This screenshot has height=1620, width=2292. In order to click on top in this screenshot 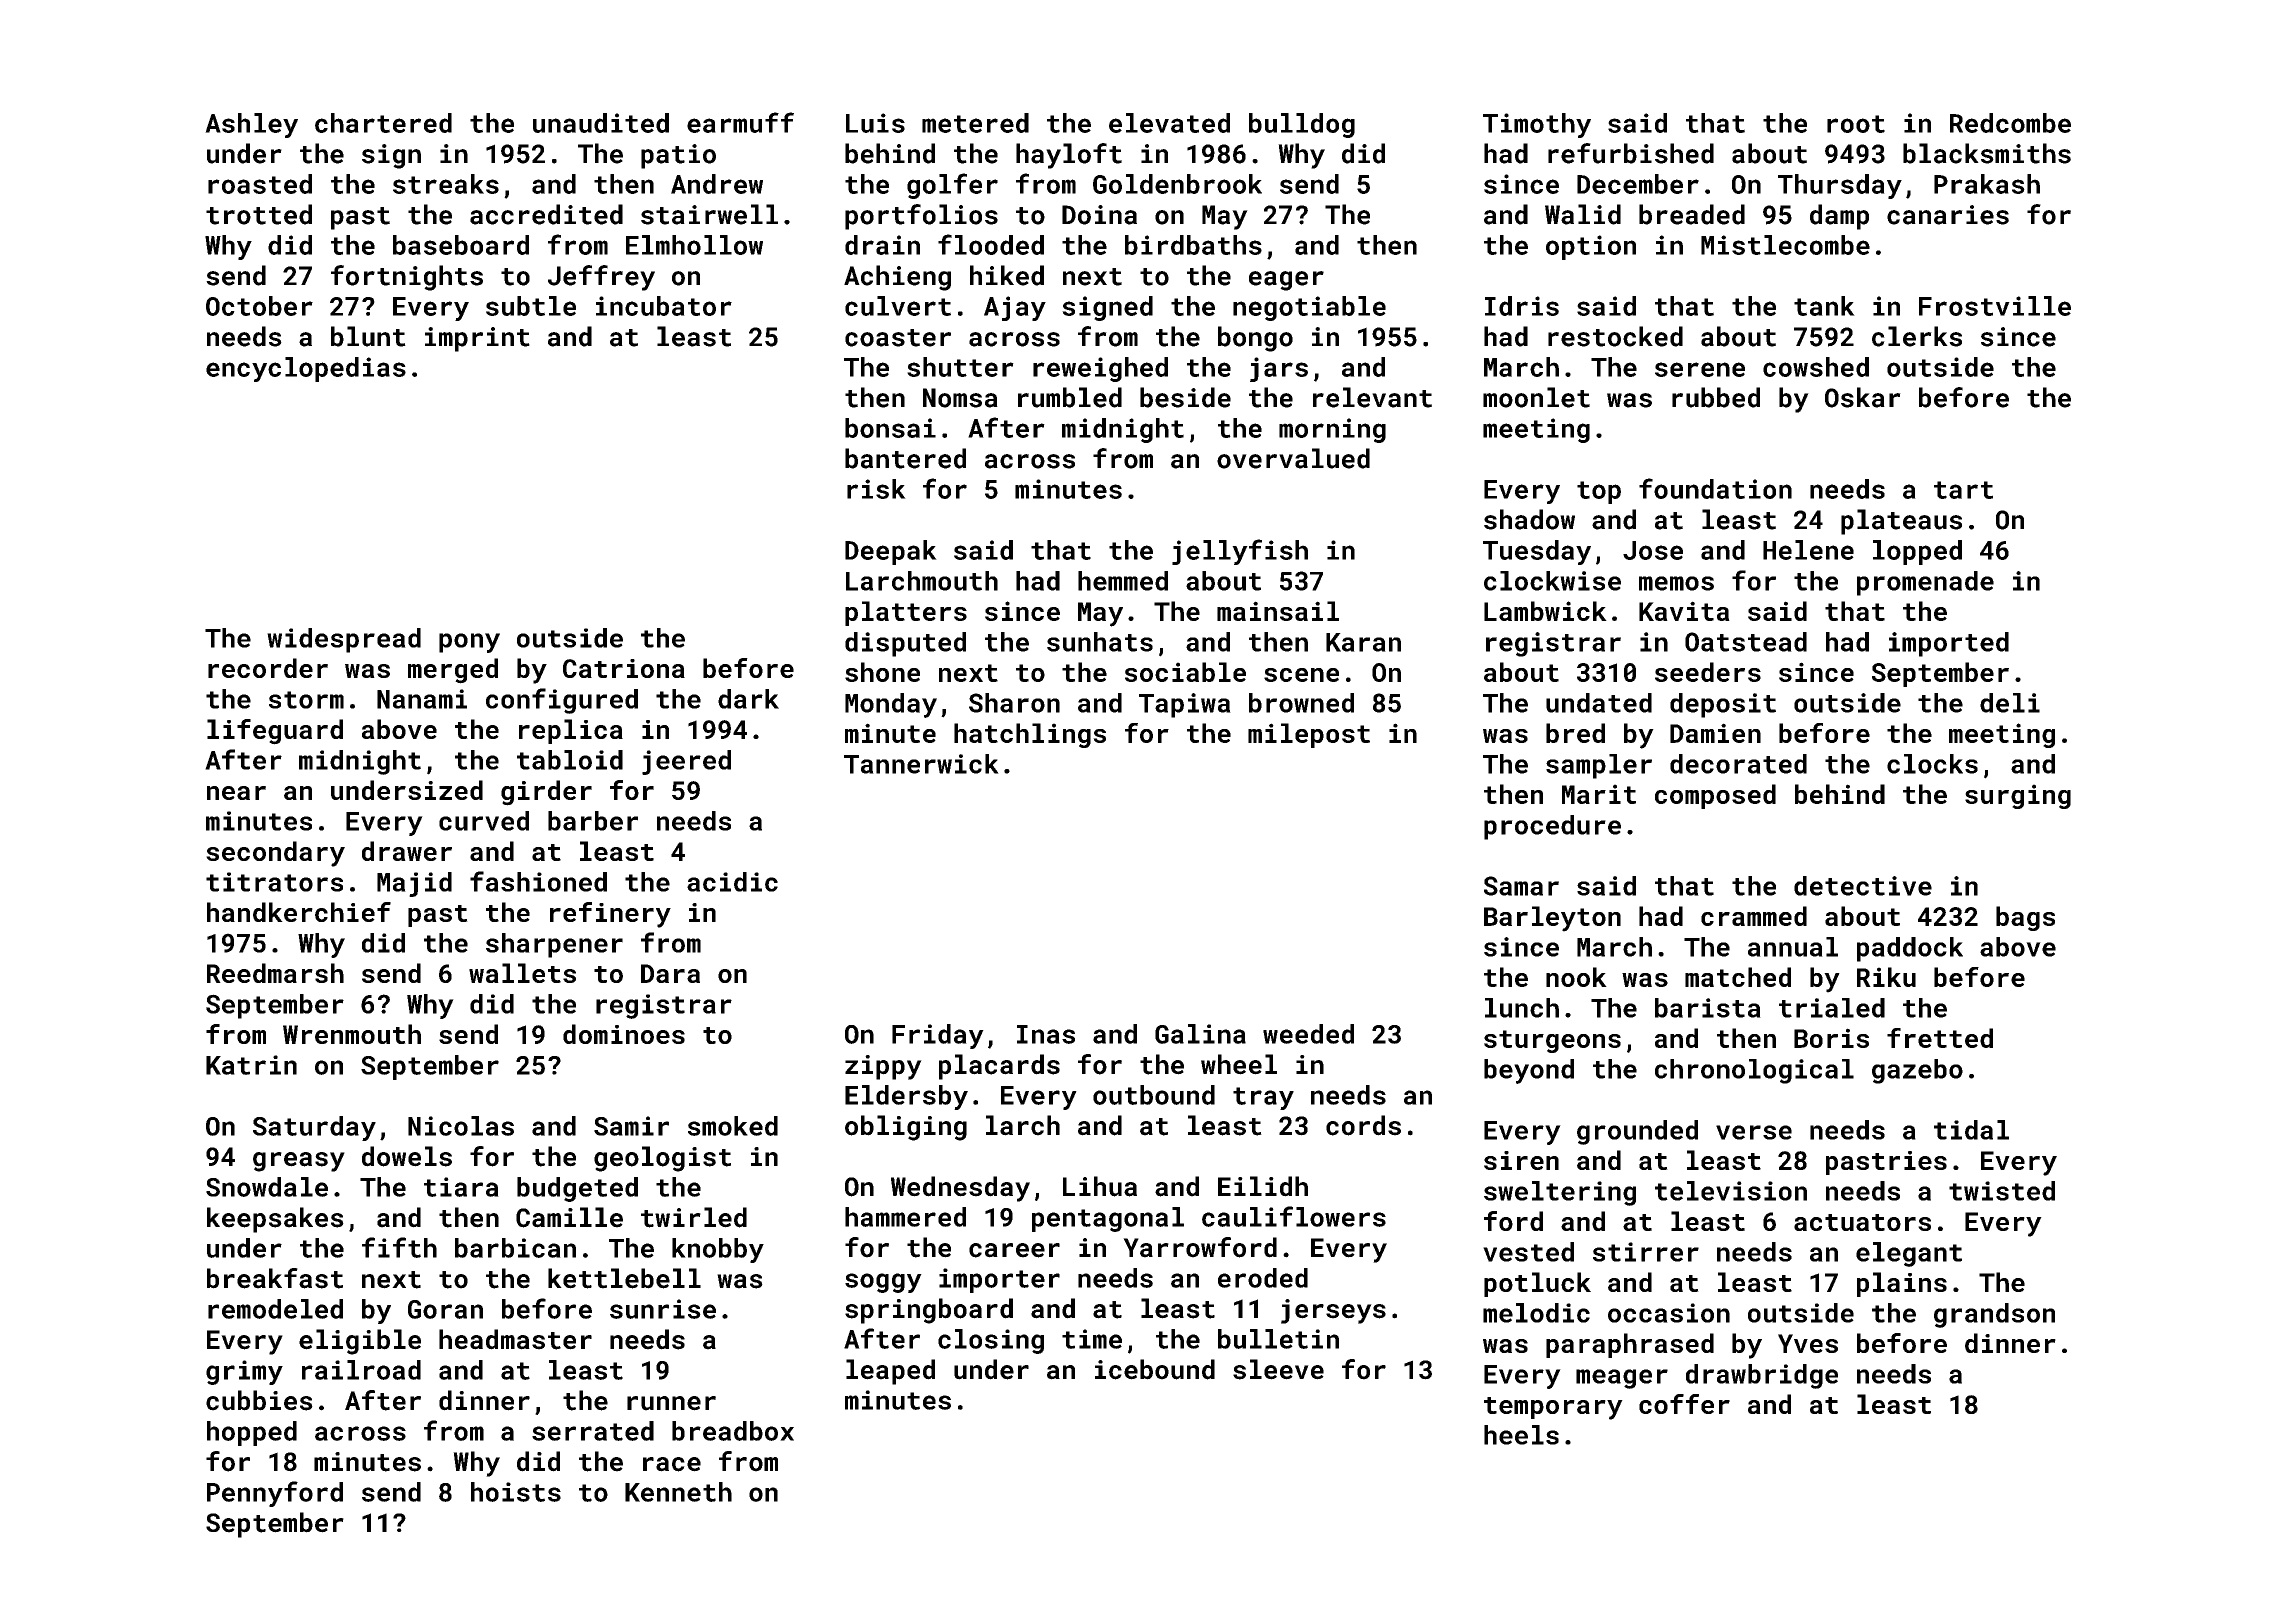, I will do `click(1599, 492)`.
